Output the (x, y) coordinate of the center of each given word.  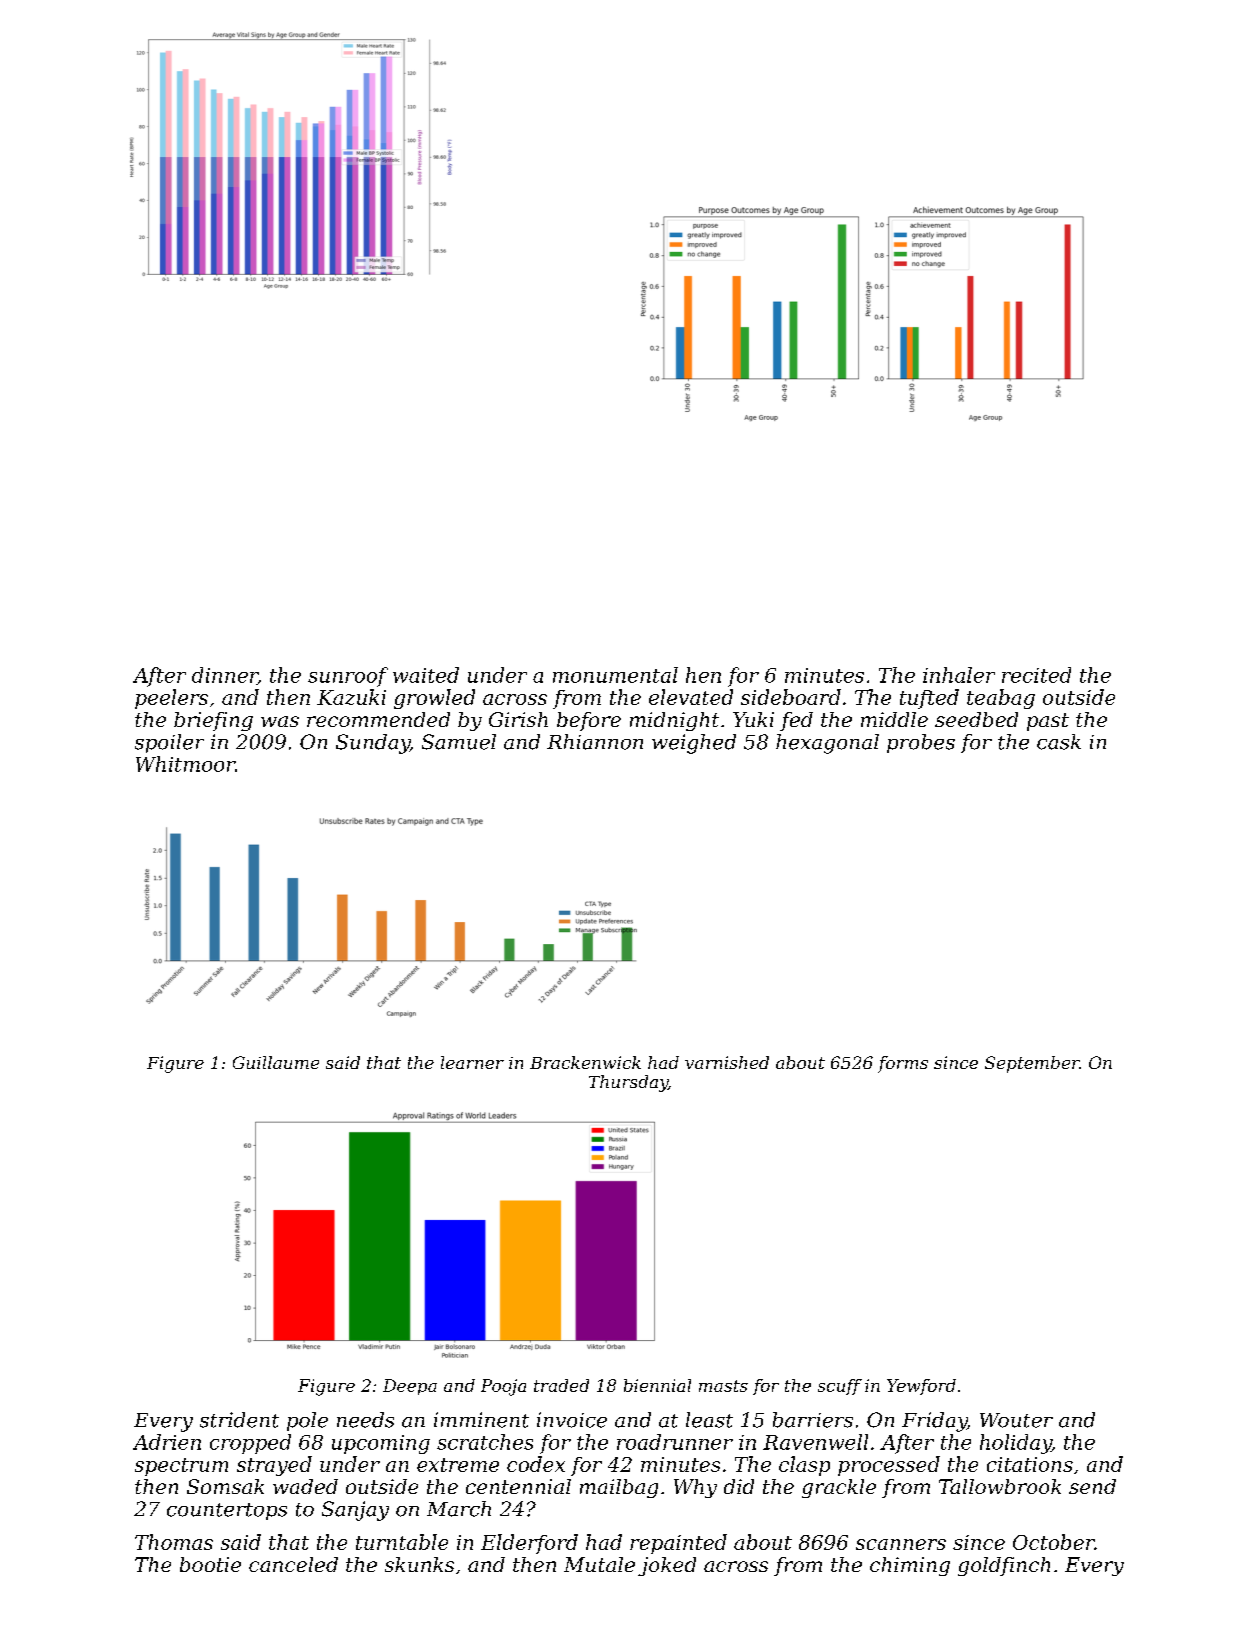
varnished (727, 1062)
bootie (210, 1564)
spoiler (169, 743)
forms (903, 1064)
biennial (657, 1385)
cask (1059, 742)
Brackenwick (585, 1062)
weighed (694, 744)
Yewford (921, 1387)
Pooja (503, 1387)
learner (472, 1062)
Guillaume (276, 1062)
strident (239, 1420)
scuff (840, 1387)
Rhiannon (595, 742)
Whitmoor (185, 764)
